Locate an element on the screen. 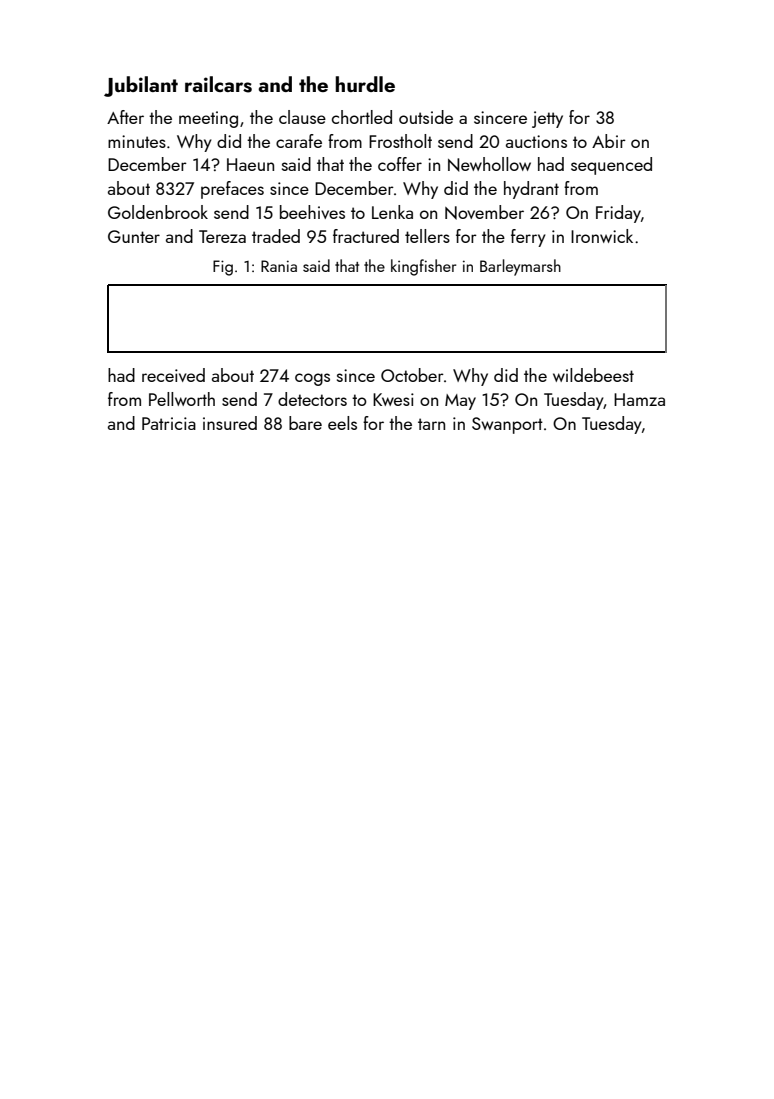 This screenshot has height=1099, width=774. Hamza is located at coordinates (639, 399).
